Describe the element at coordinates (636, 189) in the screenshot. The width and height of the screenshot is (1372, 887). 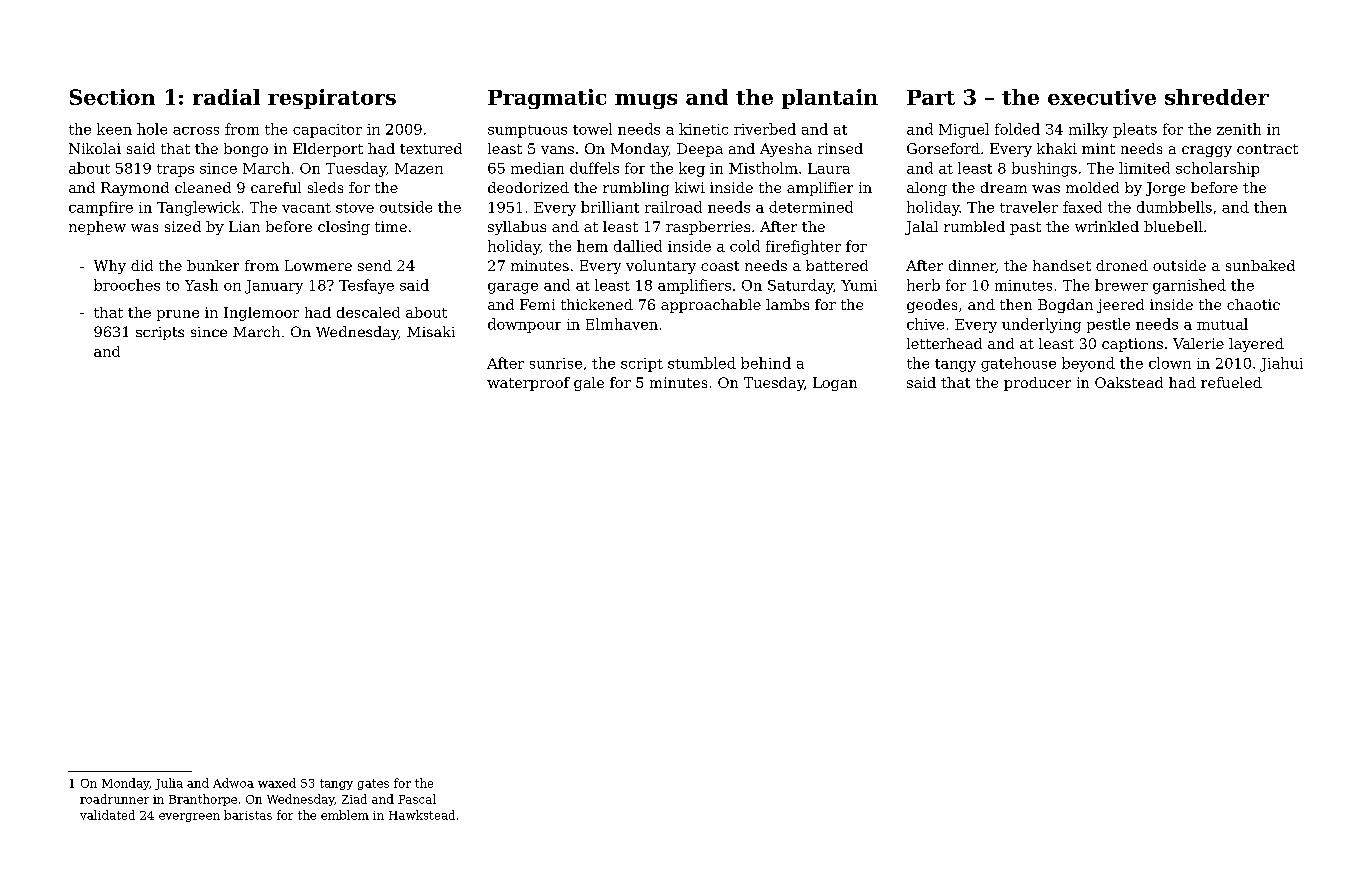
I see `rumbling` at that location.
